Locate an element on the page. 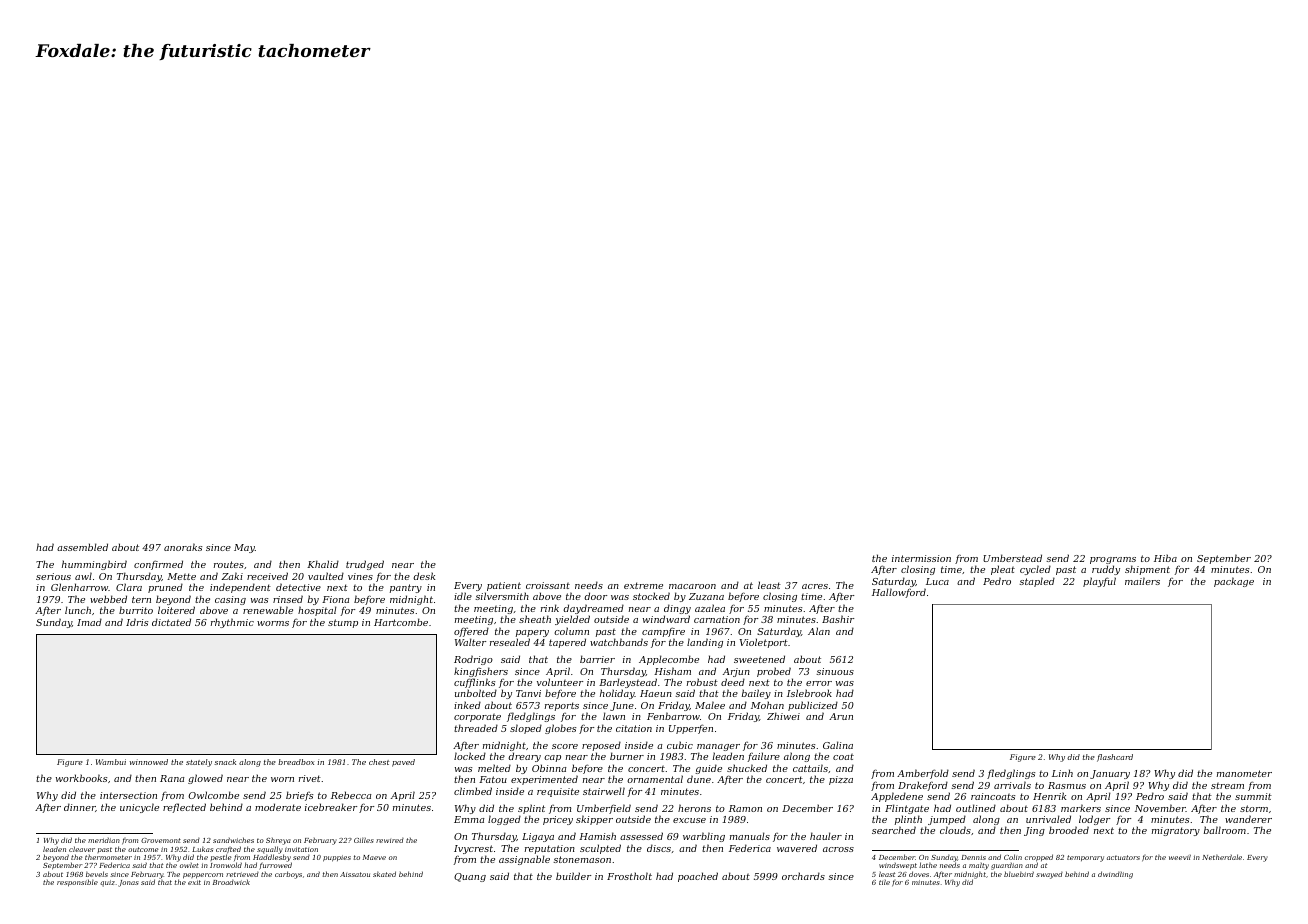  package is located at coordinates (1234, 582).
